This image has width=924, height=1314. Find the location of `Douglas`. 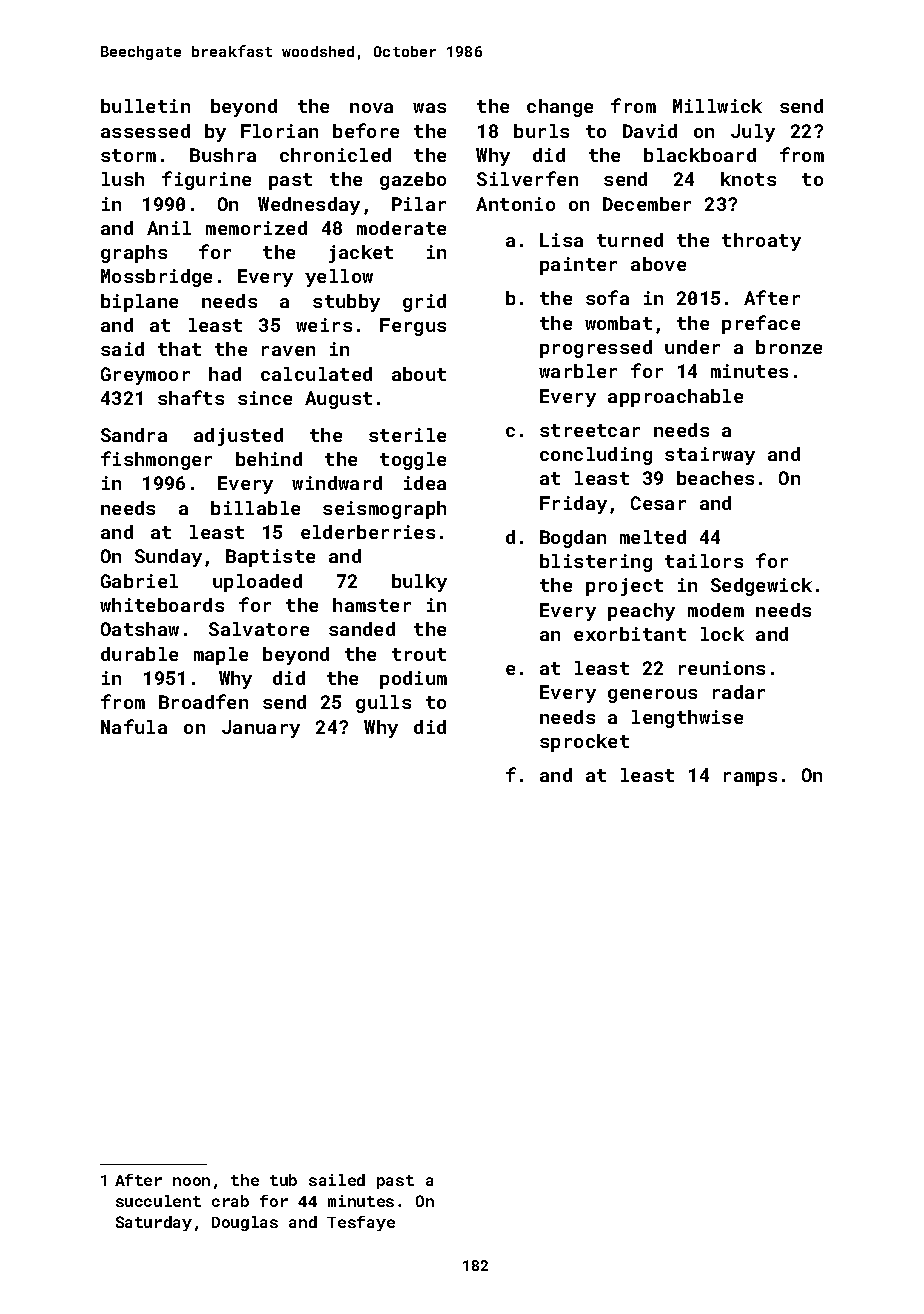

Douglas is located at coordinates (245, 1223).
